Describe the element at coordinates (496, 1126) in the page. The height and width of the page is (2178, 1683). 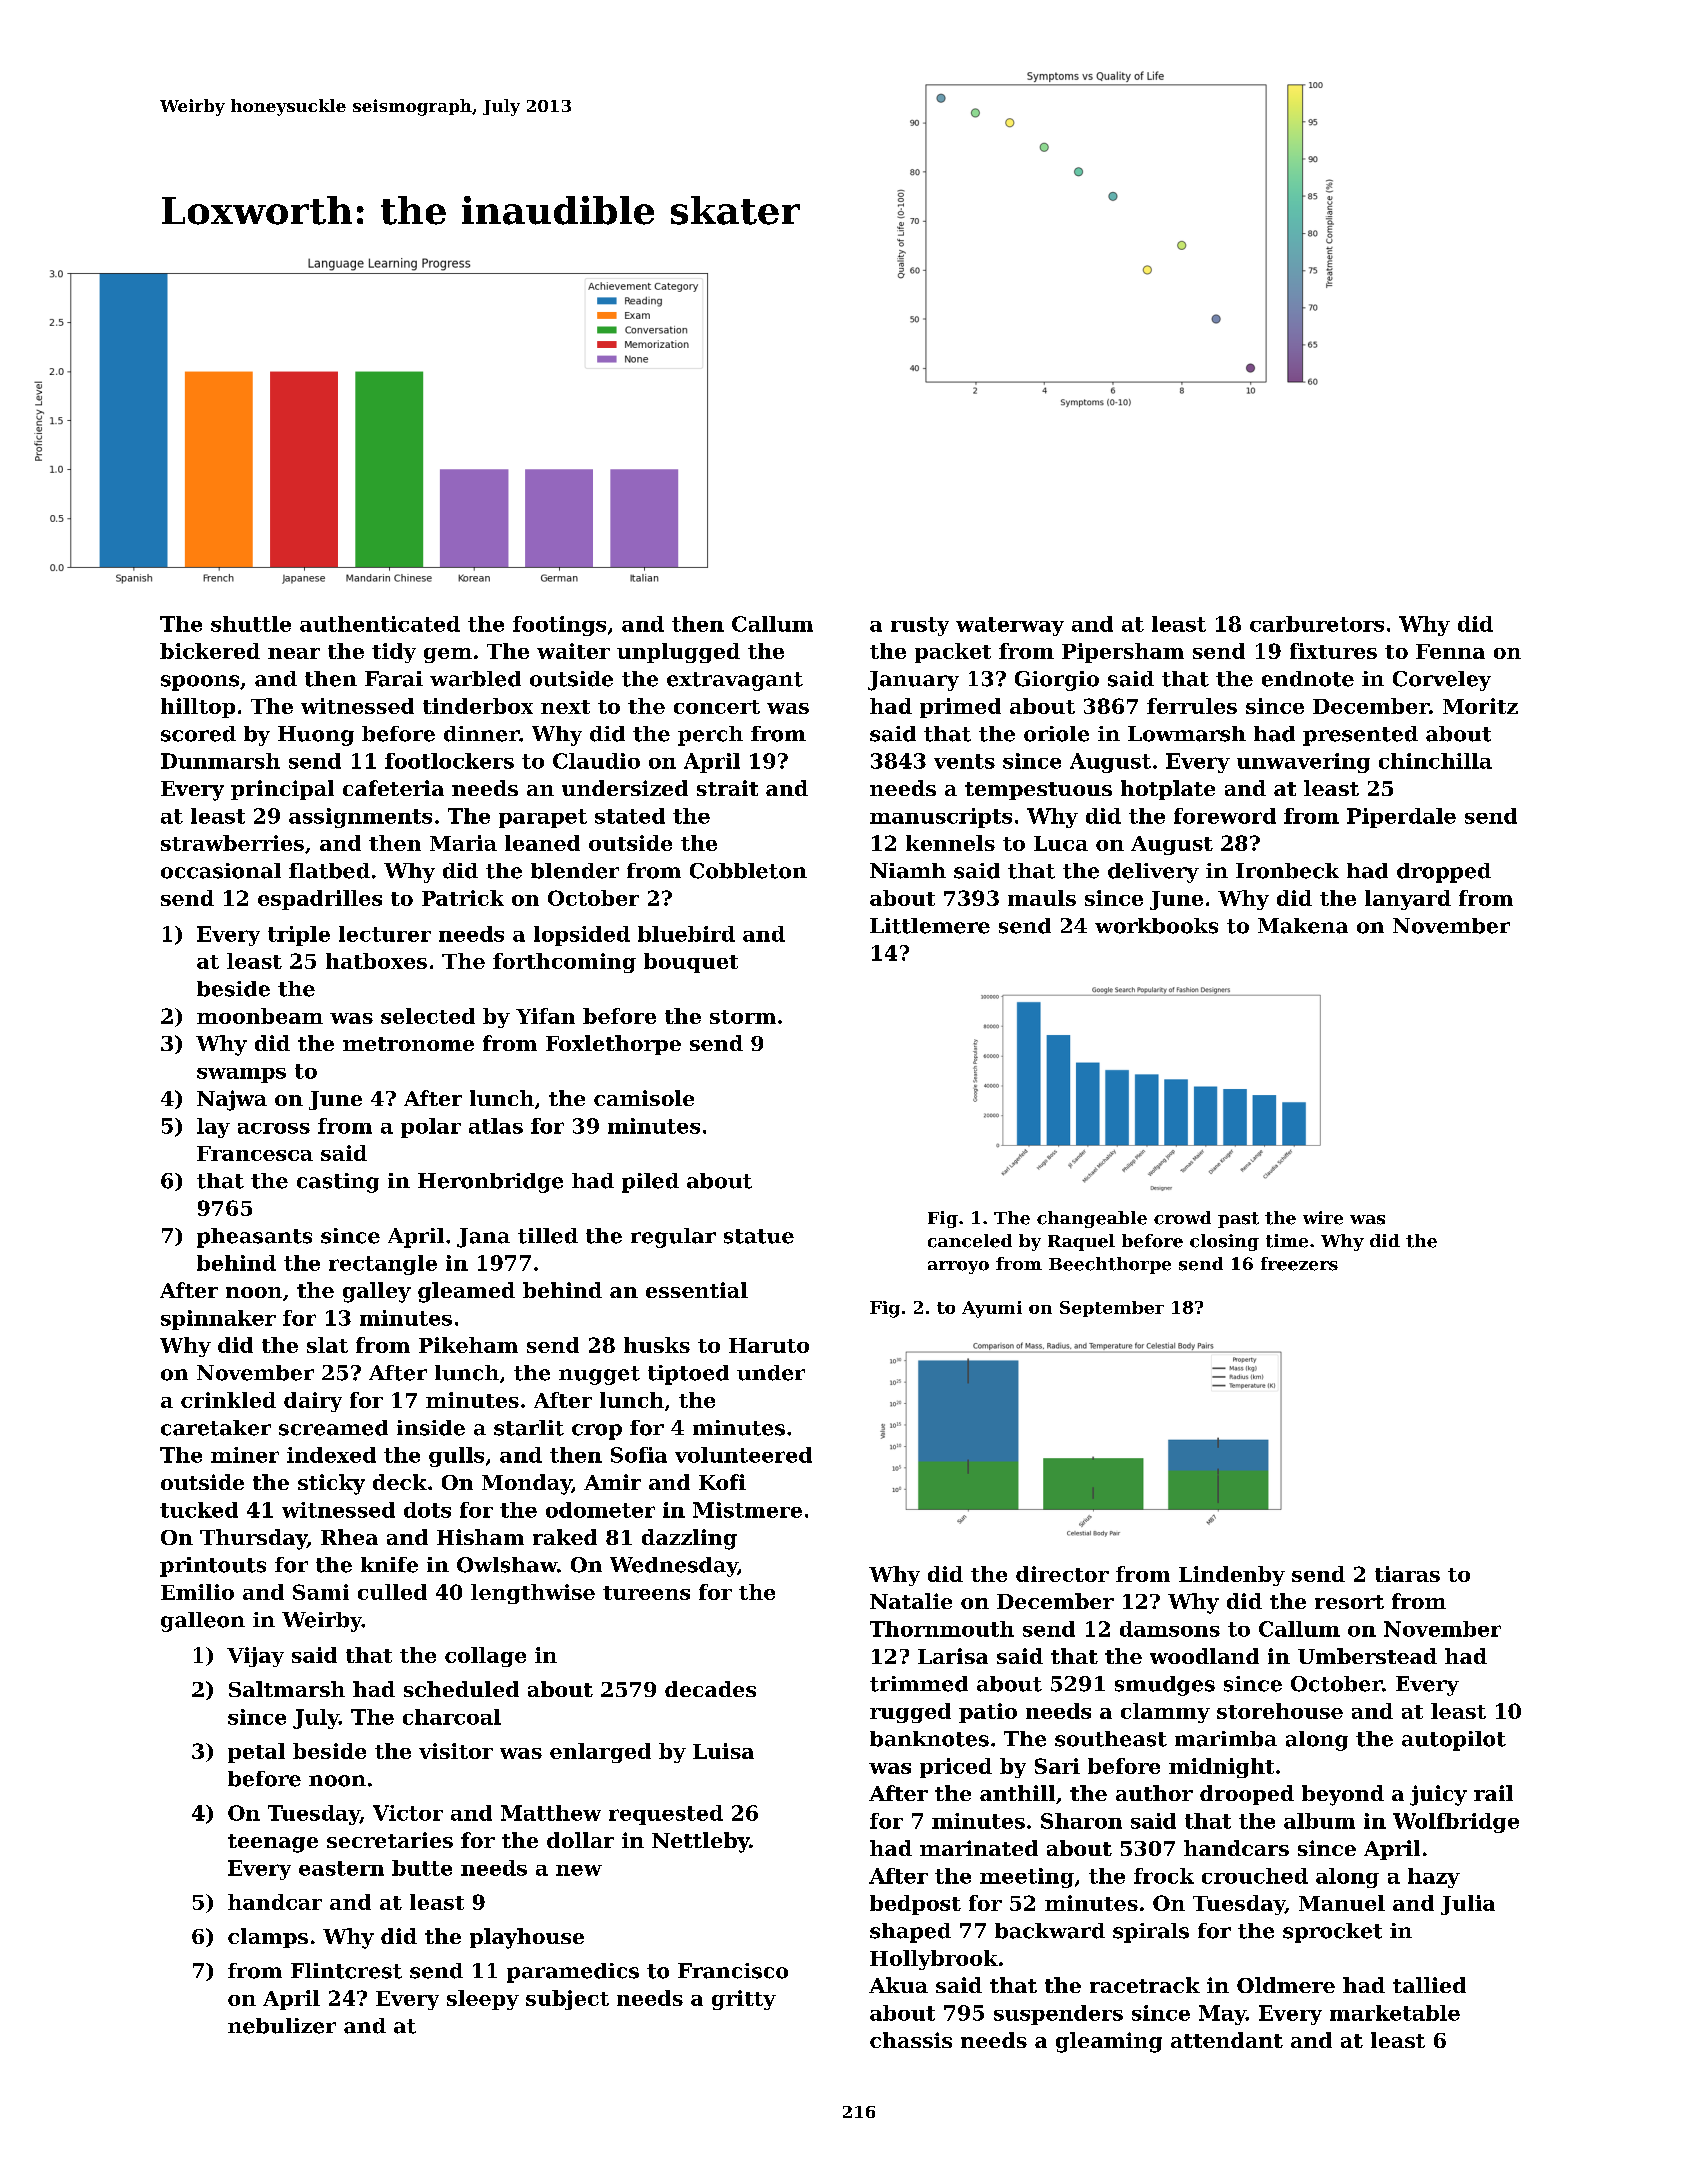
I see `atlas` at that location.
